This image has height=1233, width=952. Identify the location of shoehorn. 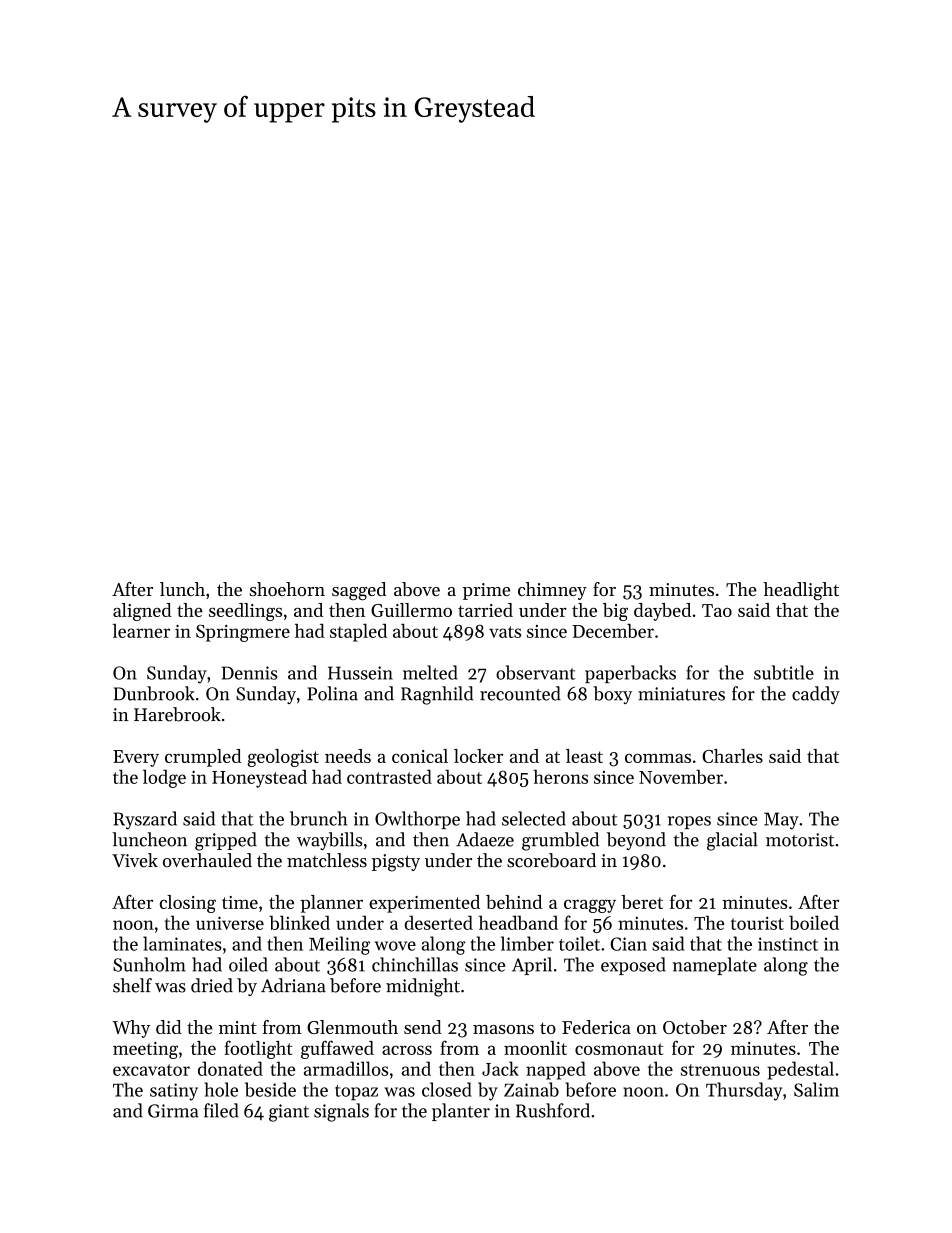
(287, 589).
